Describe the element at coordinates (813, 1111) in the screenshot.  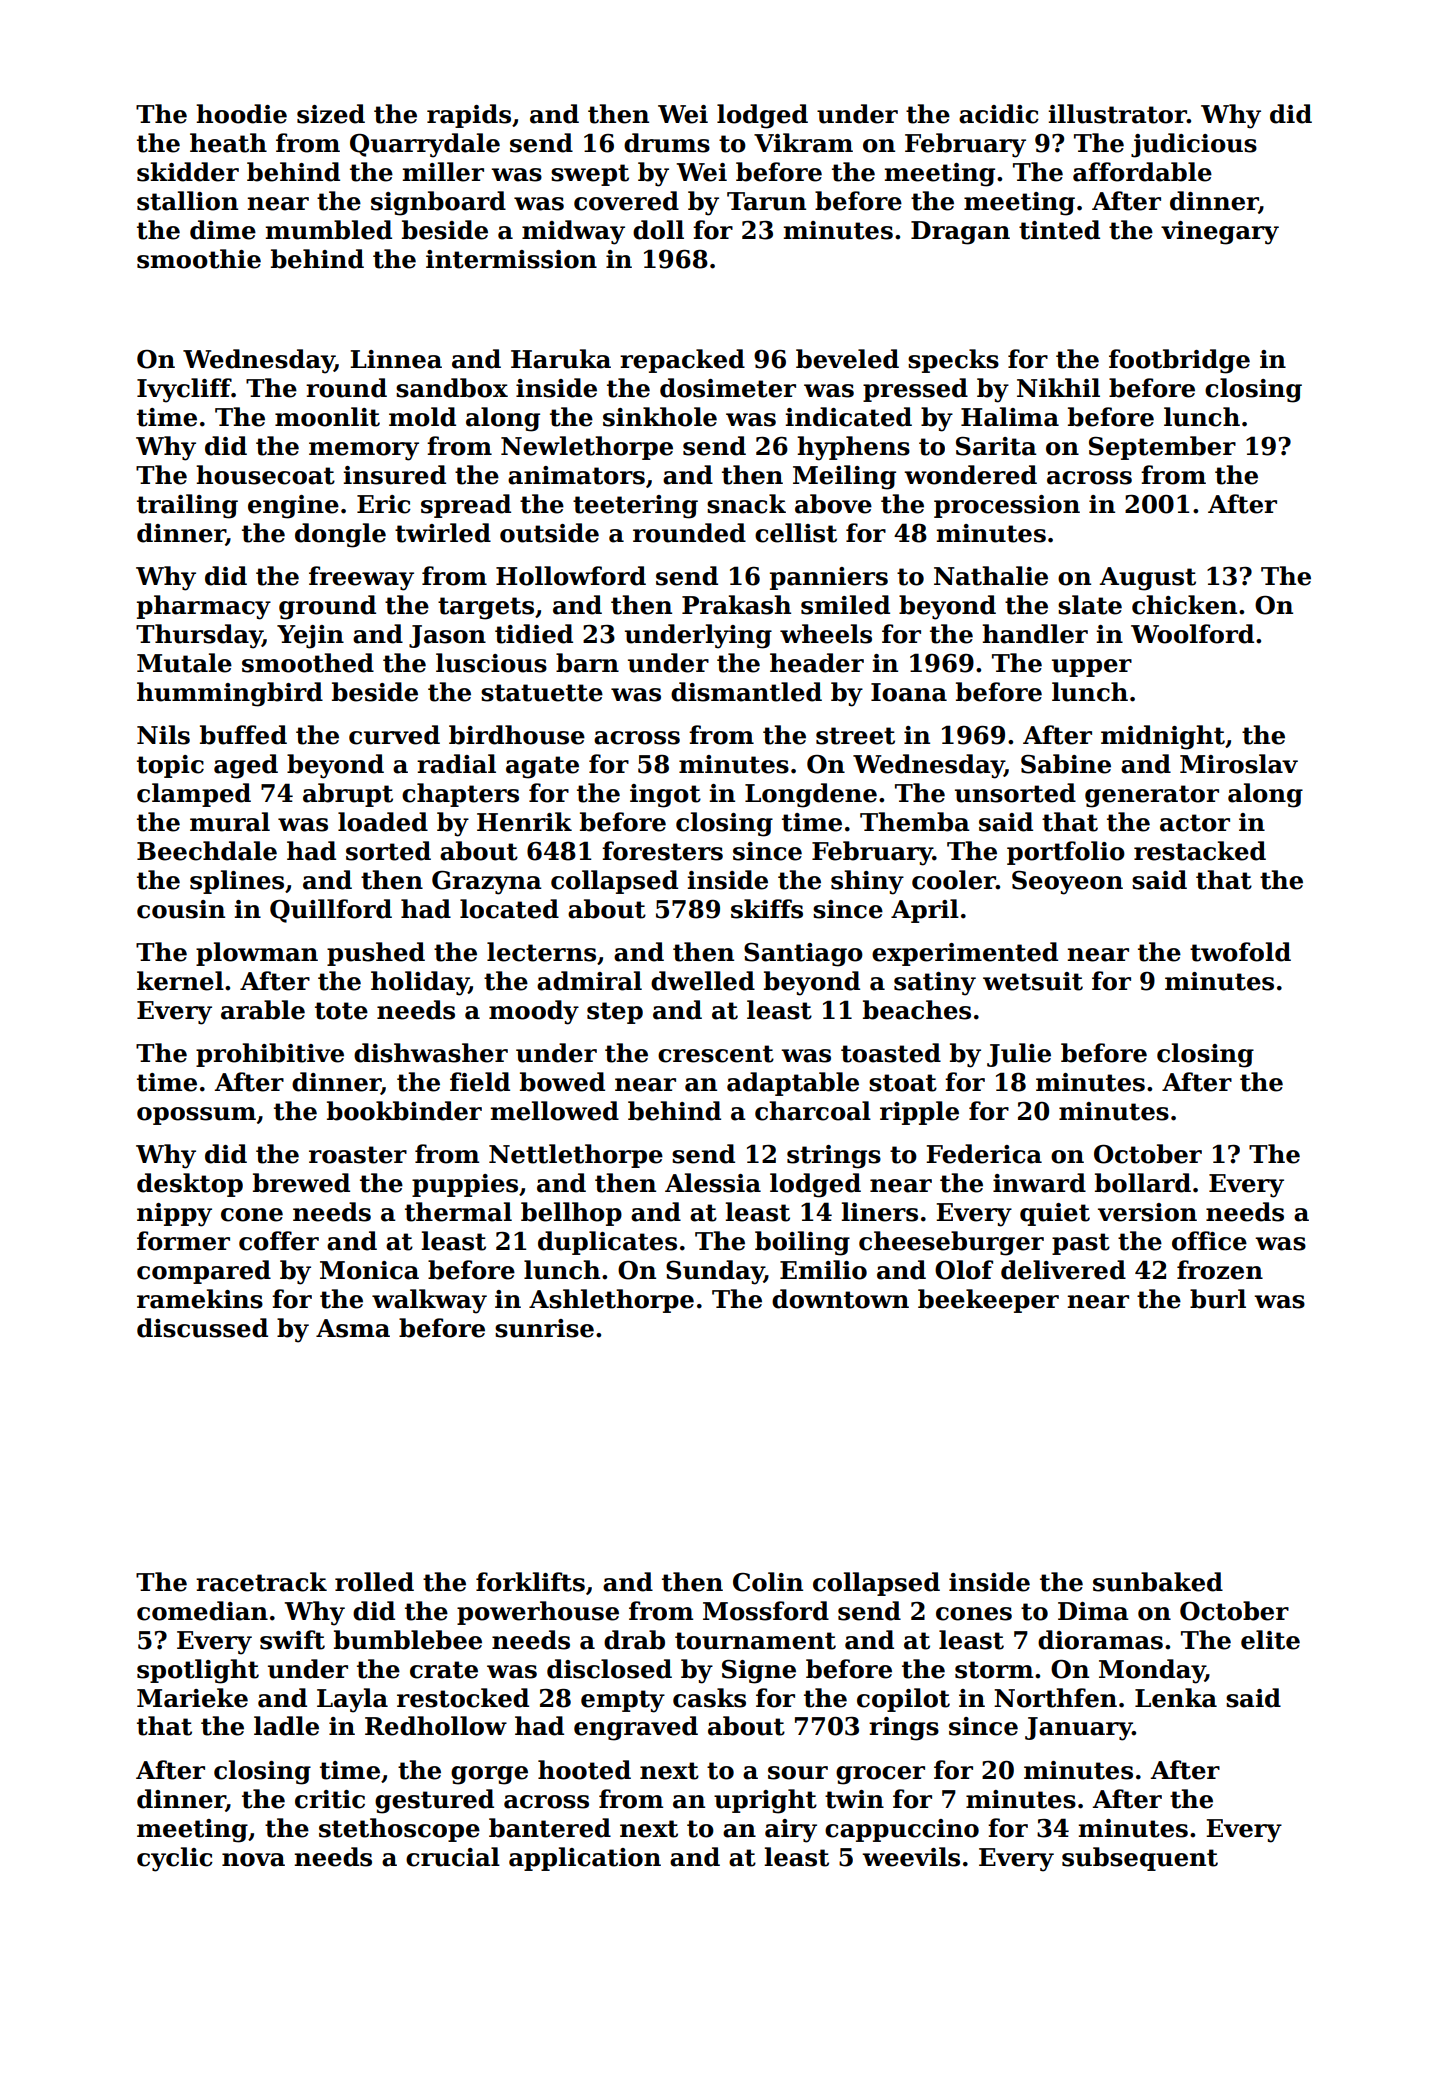
I see `charcoal` at that location.
